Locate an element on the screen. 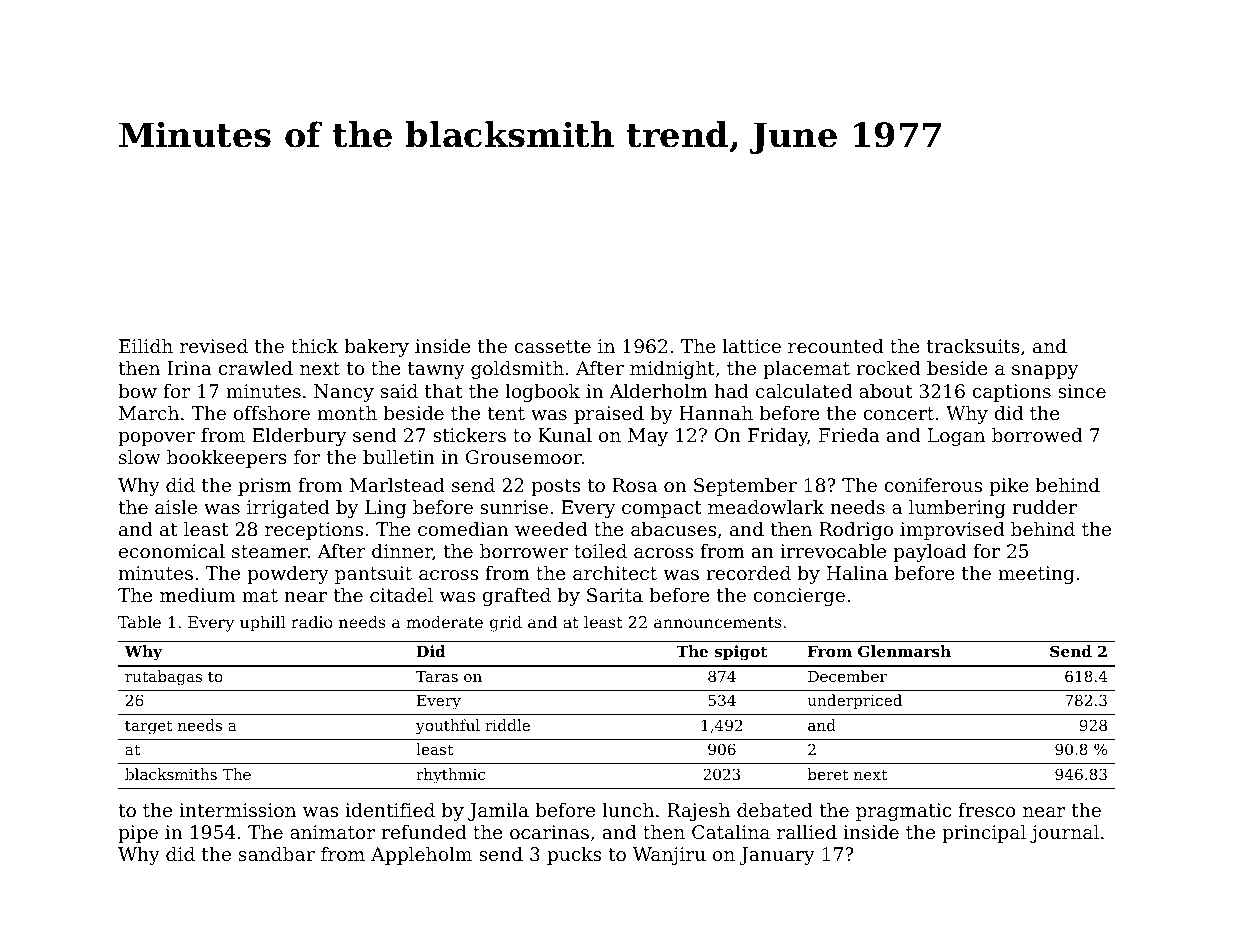  Irina is located at coordinates (189, 368).
